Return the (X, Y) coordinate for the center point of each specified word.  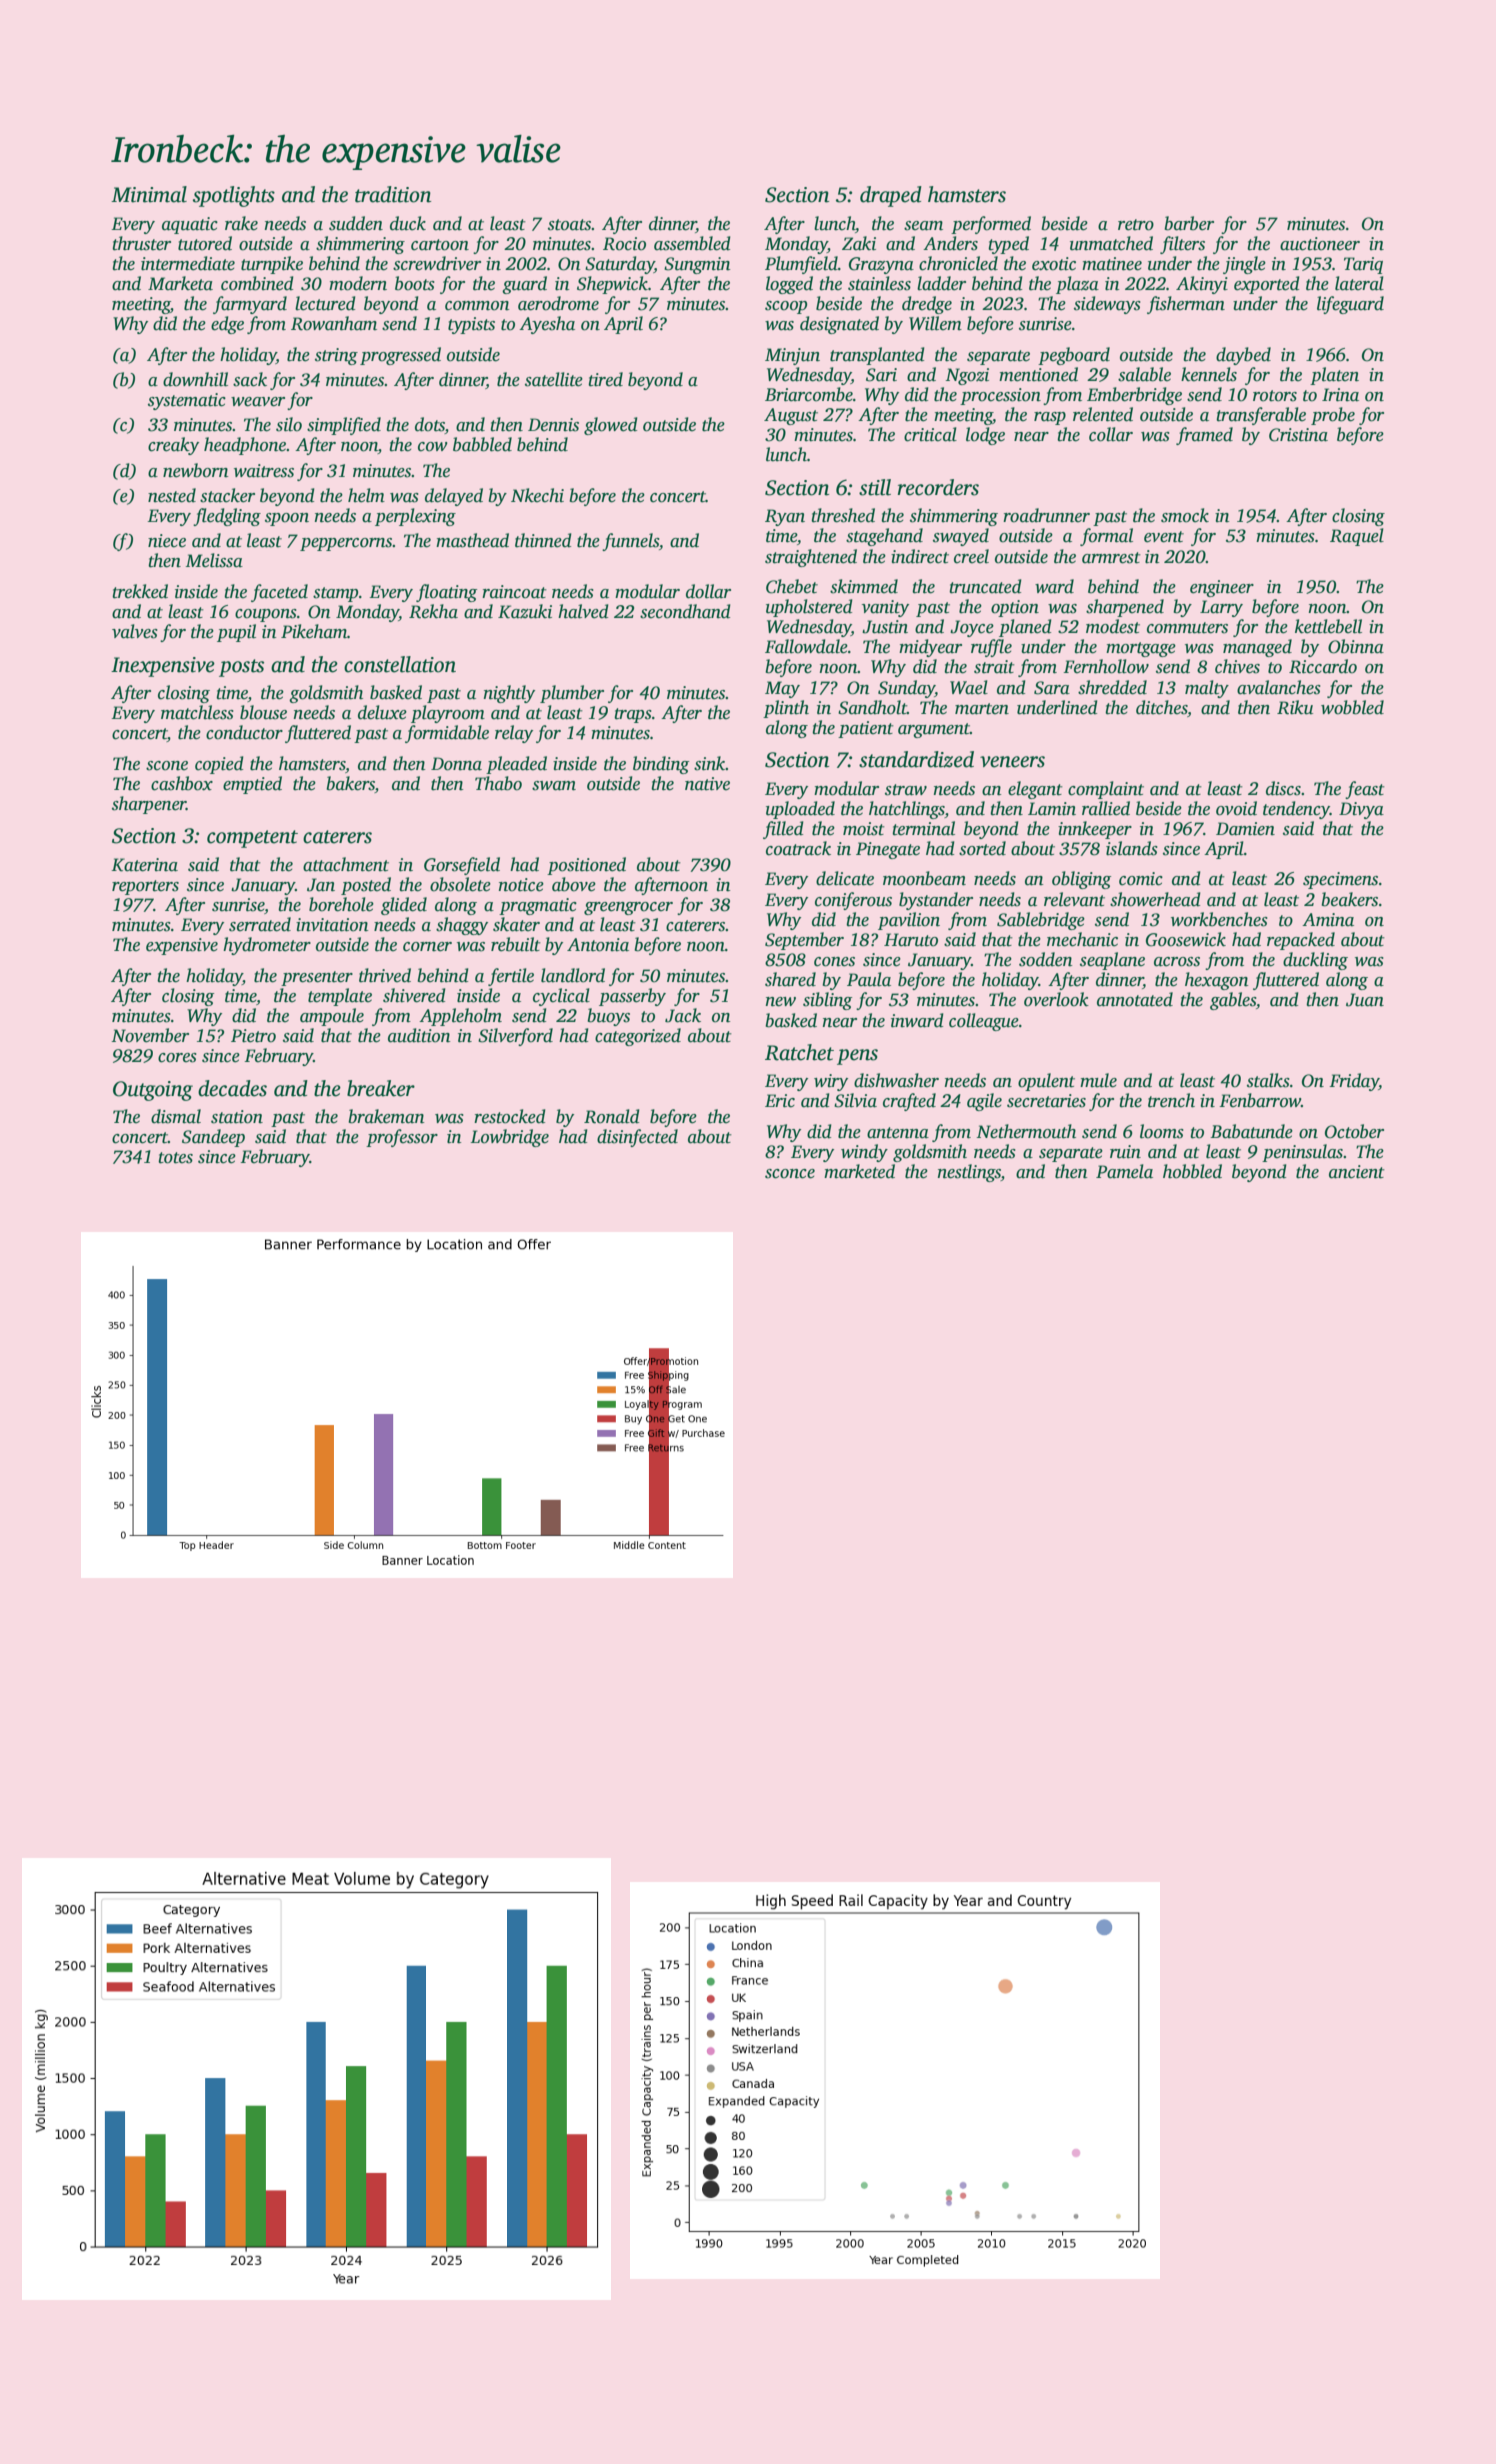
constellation (400, 664)
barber (1189, 223)
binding (661, 765)
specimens (1340, 880)
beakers (1349, 899)
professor (402, 1138)
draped (891, 196)
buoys (608, 1017)
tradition (393, 194)
